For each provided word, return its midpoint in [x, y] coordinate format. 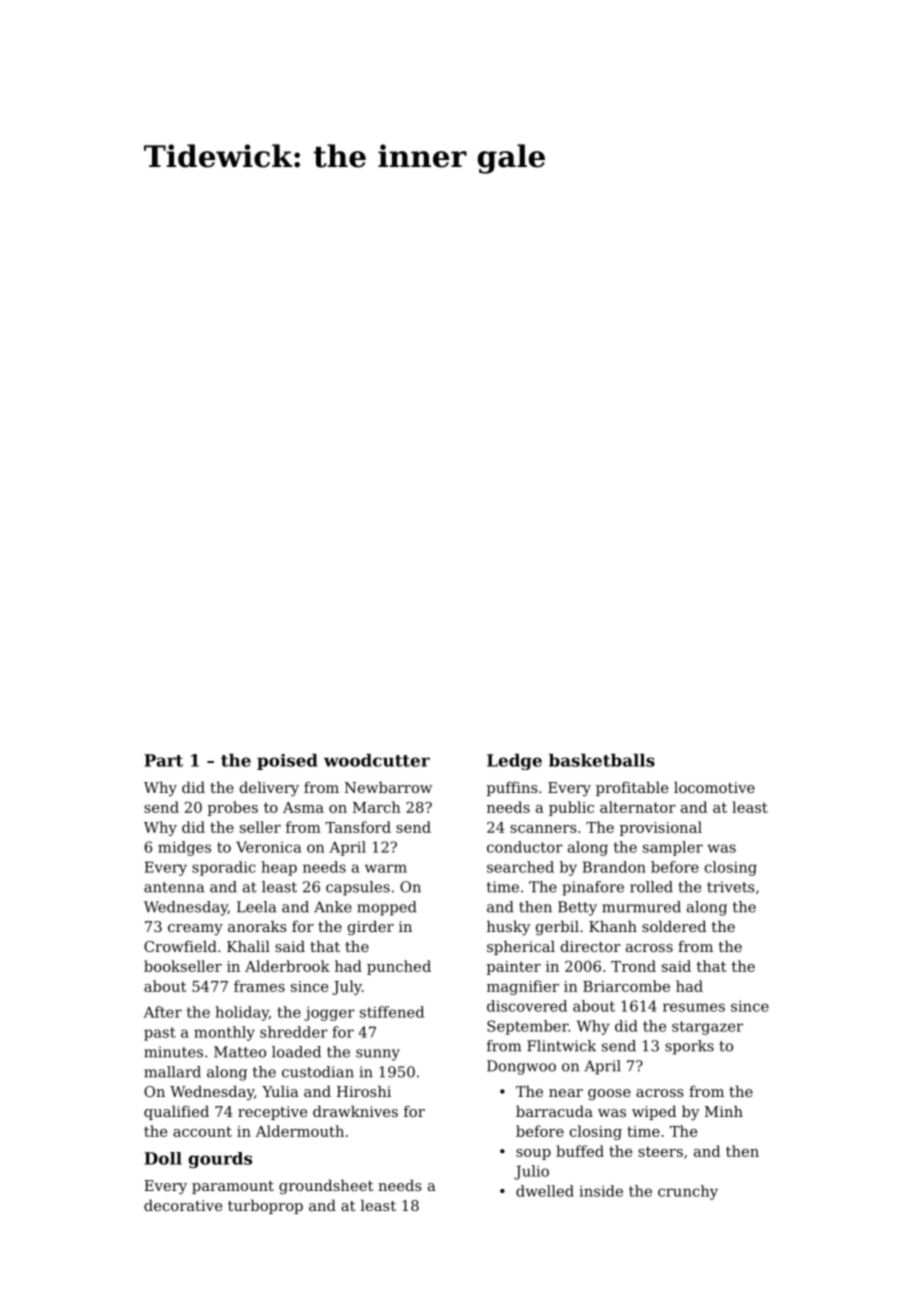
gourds [220, 1160]
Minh [724, 1111]
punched [399, 967]
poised [287, 762]
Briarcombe [626, 986]
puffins [512, 789]
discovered [527, 1006]
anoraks [257, 926]
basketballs [602, 760]
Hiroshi [364, 1091]
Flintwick [561, 1046]
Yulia [280, 1091]
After [163, 1012]
